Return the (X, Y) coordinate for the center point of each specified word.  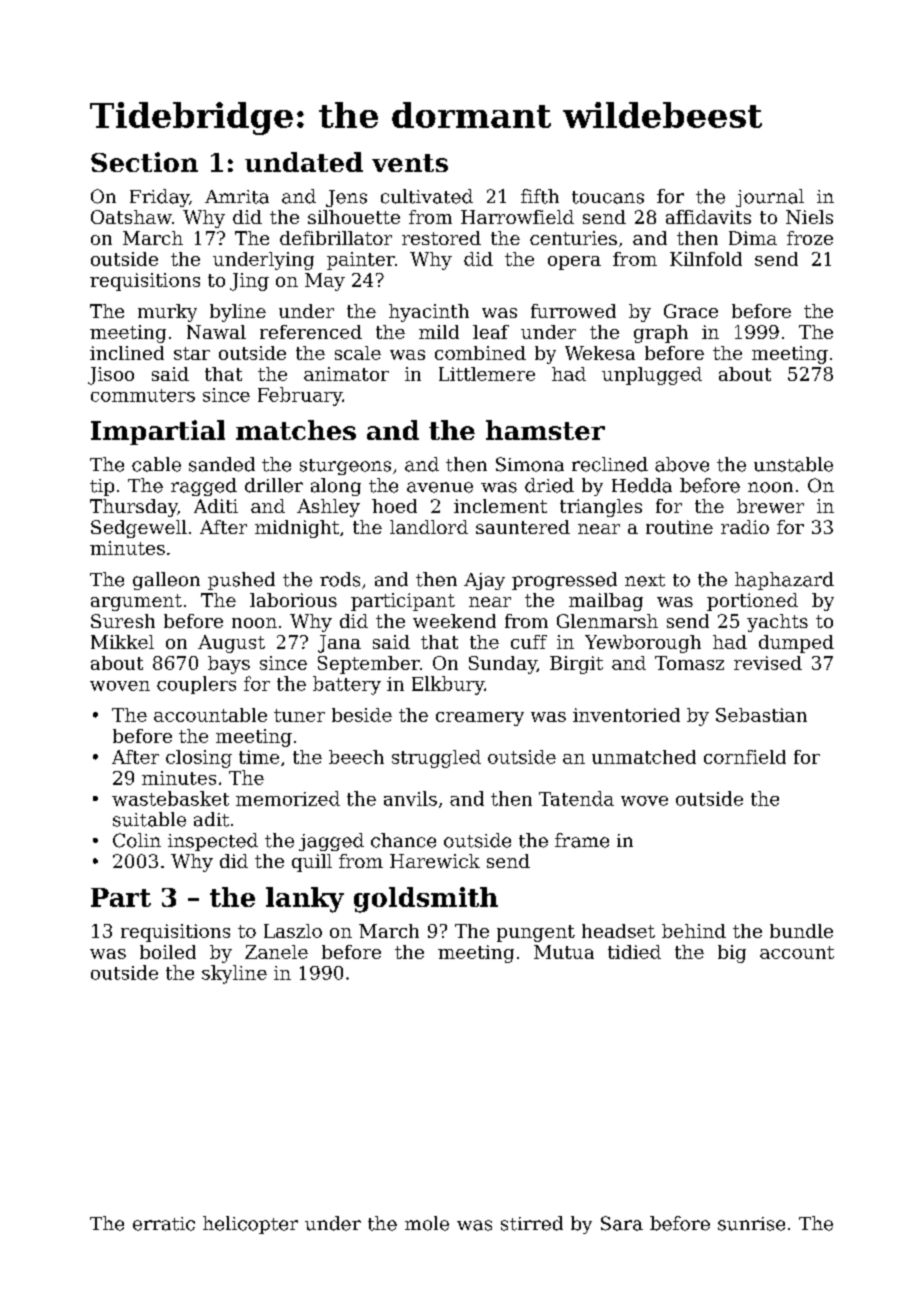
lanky (305, 900)
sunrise (751, 1224)
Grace (691, 311)
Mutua (564, 952)
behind (694, 931)
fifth (540, 196)
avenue (440, 487)
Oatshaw (131, 217)
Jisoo (111, 376)
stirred (532, 1223)
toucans (608, 197)
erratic (164, 1224)
